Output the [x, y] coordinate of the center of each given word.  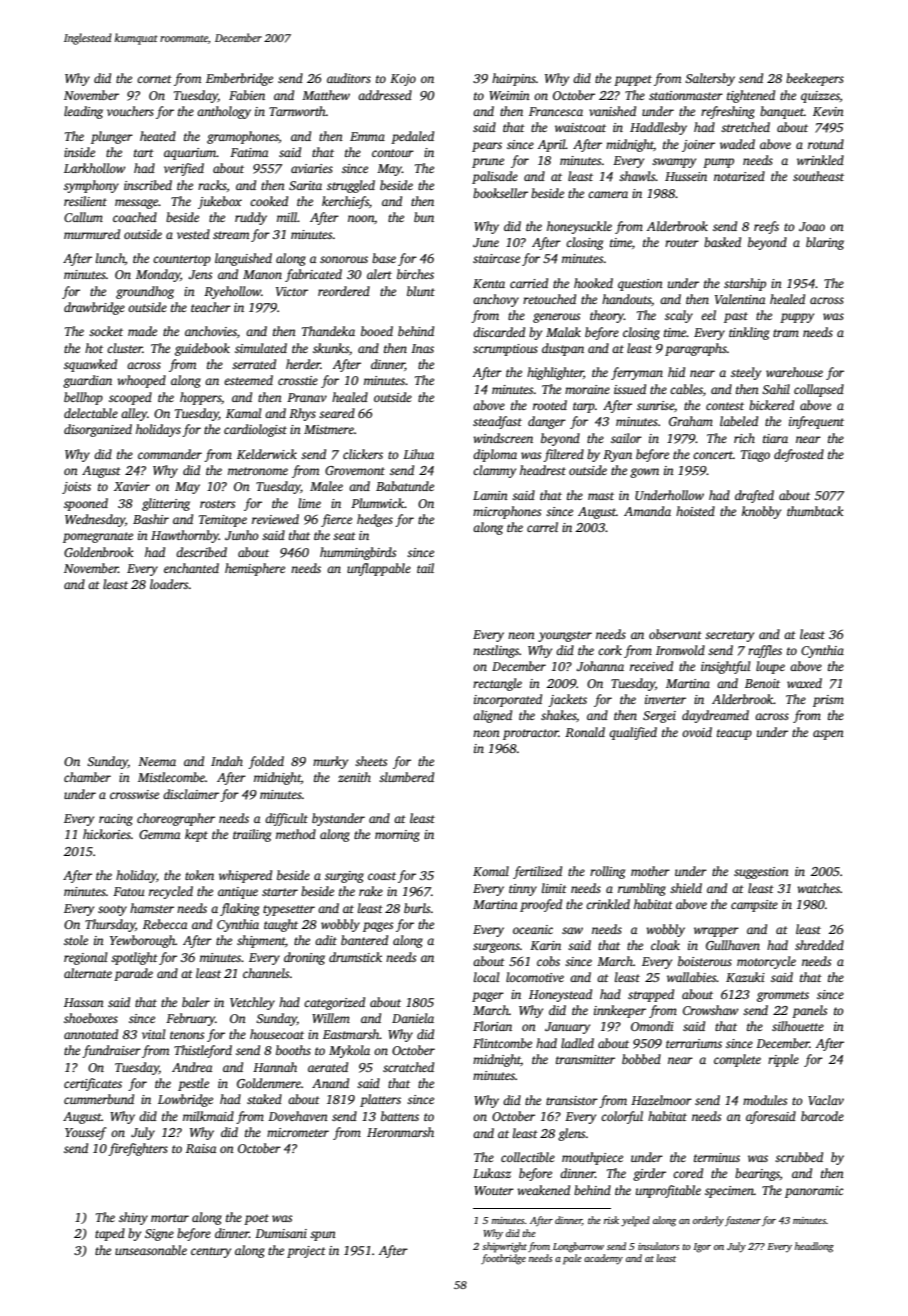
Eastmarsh [351, 1034]
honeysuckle [579, 227]
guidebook [202, 349]
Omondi [652, 1026]
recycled [171, 892]
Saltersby [710, 79]
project [306, 1252]
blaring [825, 243]
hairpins [514, 79]
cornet [154, 79]
